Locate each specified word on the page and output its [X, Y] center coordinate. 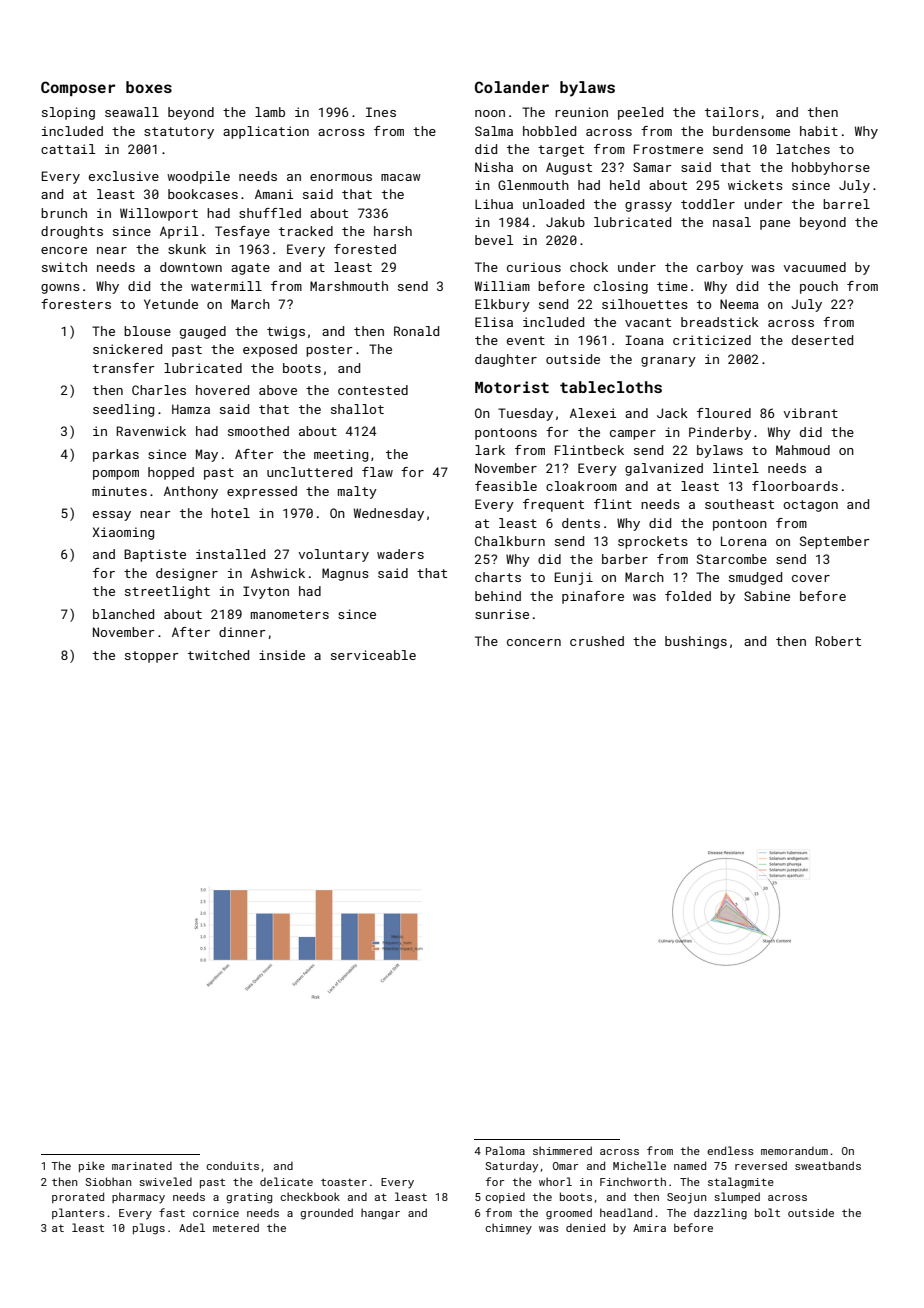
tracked [306, 231]
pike [92, 1166]
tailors [732, 112]
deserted [822, 340]
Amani [274, 194]
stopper [152, 657]
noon [490, 113]
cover [811, 578]
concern [534, 642]
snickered [127, 349]
